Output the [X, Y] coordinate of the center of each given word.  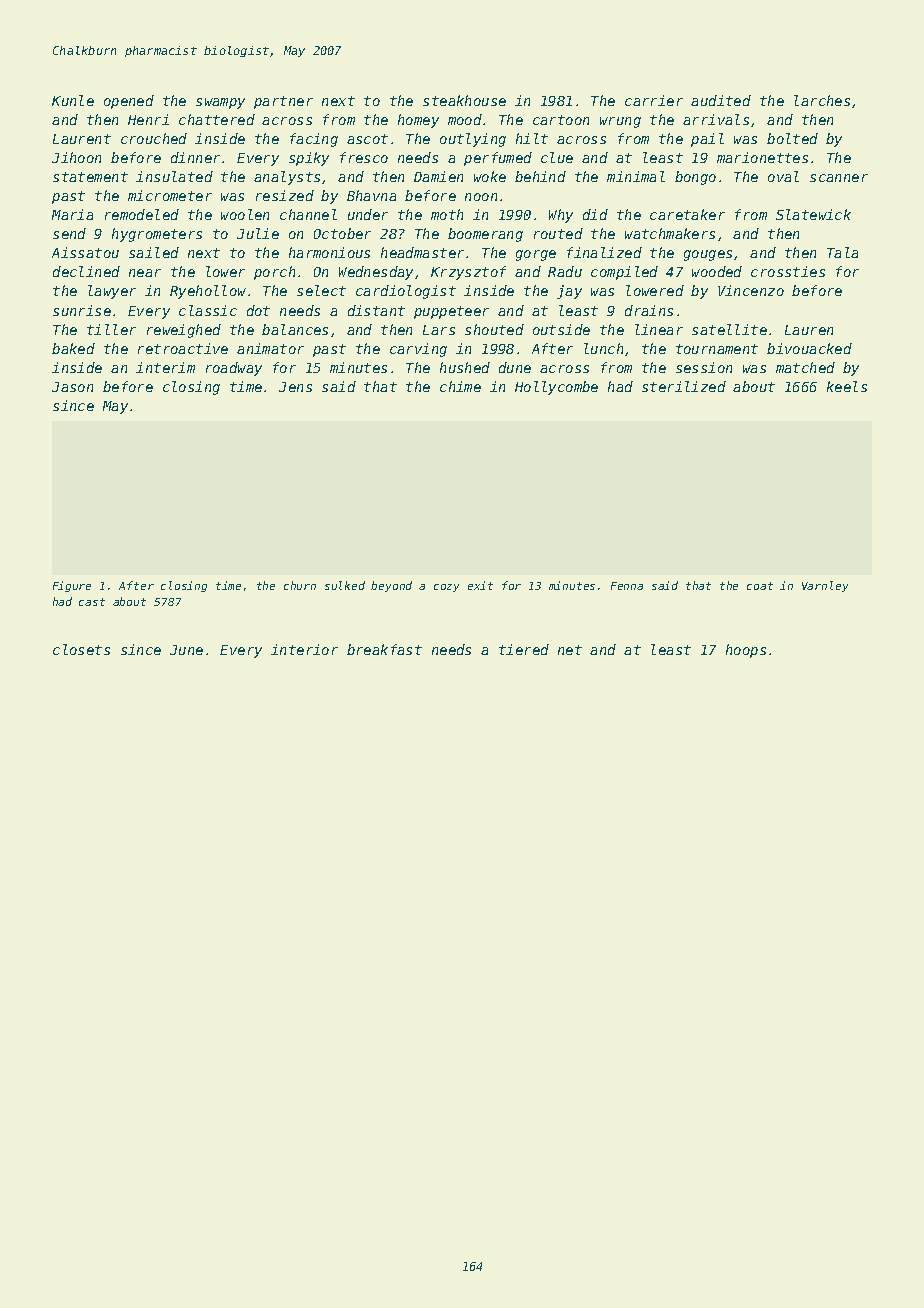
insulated [174, 176]
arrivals [716, 119]
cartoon [561, 120]
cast [92, 602]
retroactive [183, 348]
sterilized [684, 386]
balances [295, 329]
